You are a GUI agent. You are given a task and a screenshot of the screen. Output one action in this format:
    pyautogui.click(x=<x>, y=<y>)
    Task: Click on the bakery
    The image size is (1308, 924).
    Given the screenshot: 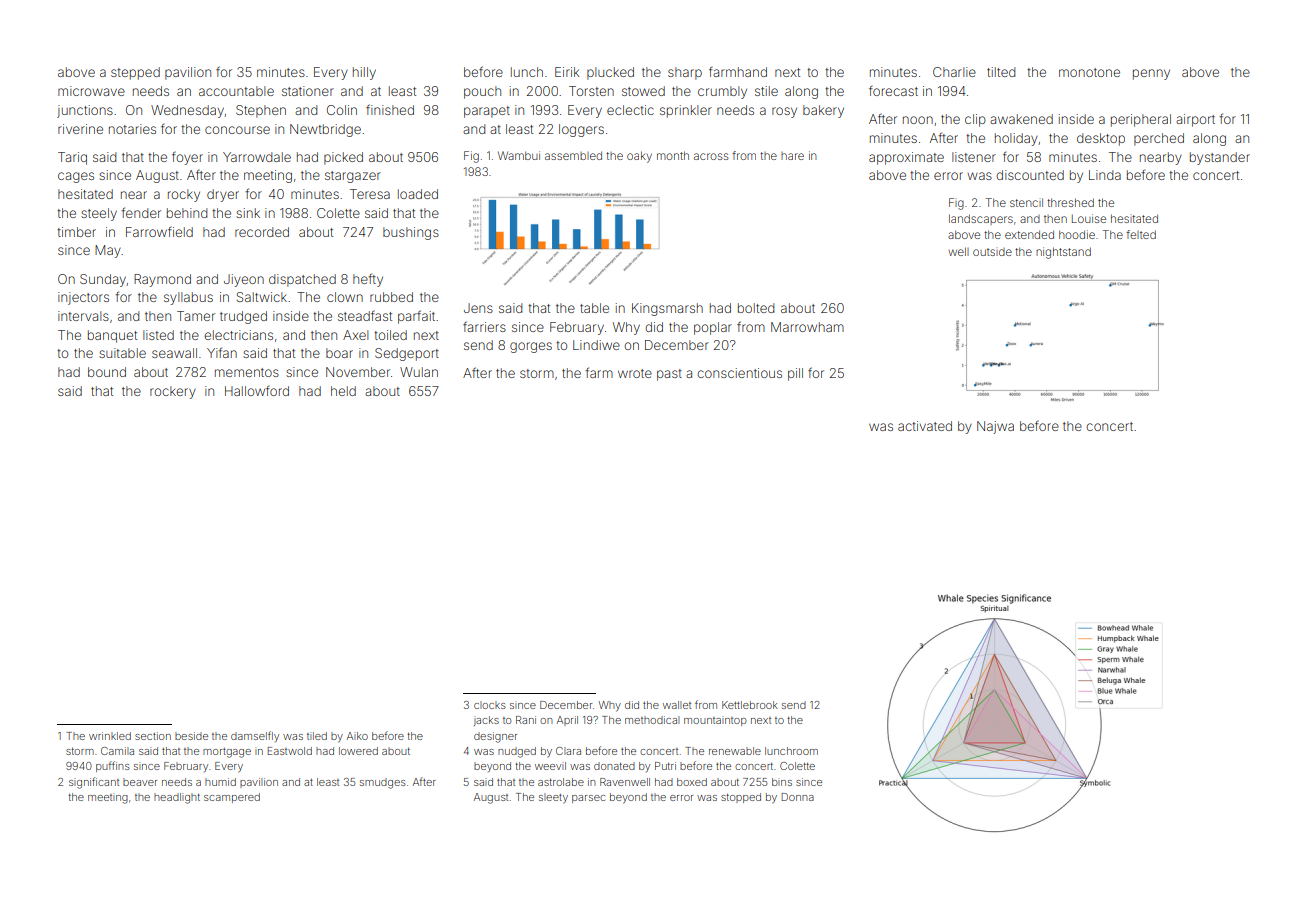 What is the action you would take?
    pyautogui.click(x=823, y=111)
